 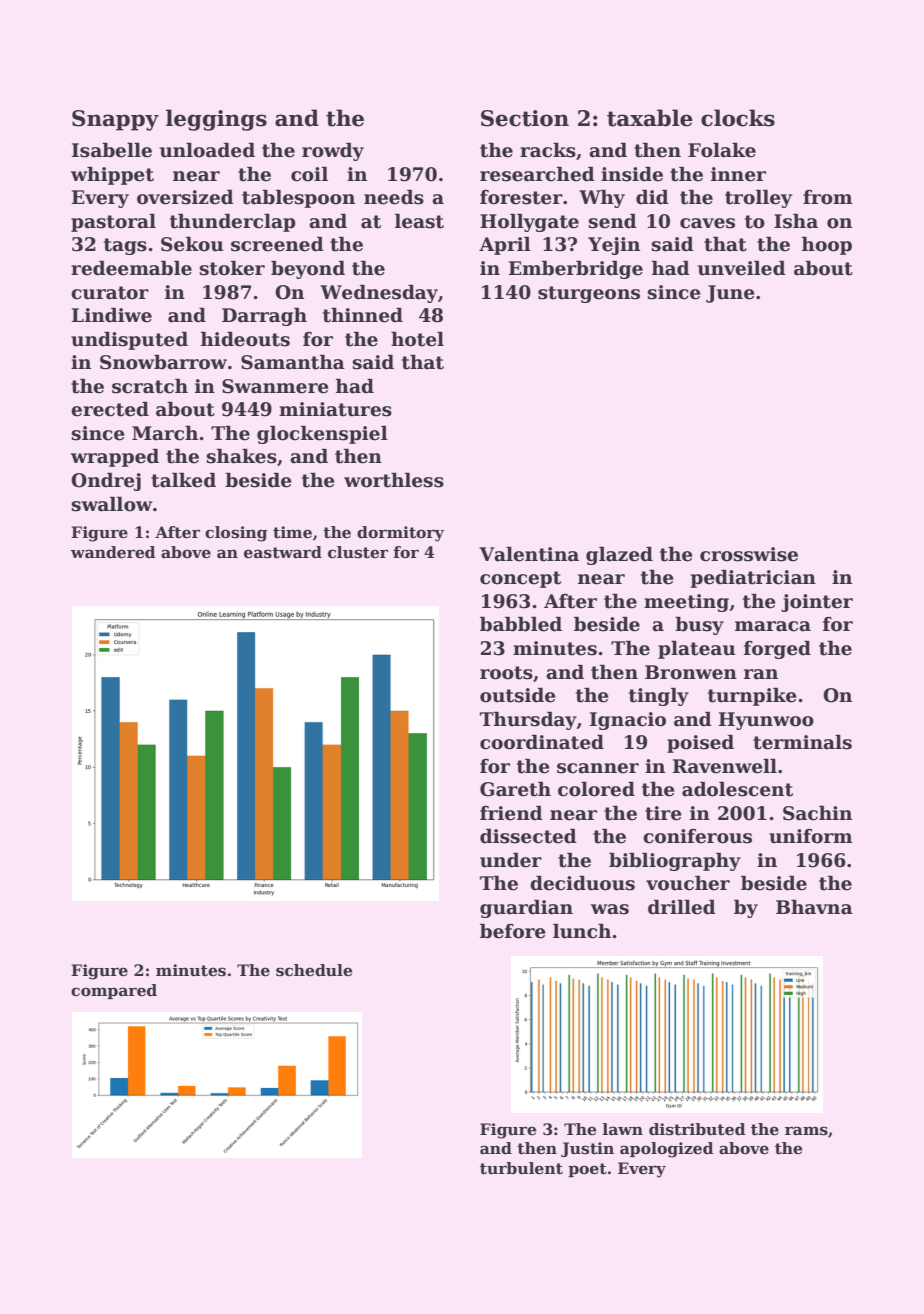 What do you see at coordinates (309, 174) in the screenshot?
I see `coil` at bounding box center [309, 174].
